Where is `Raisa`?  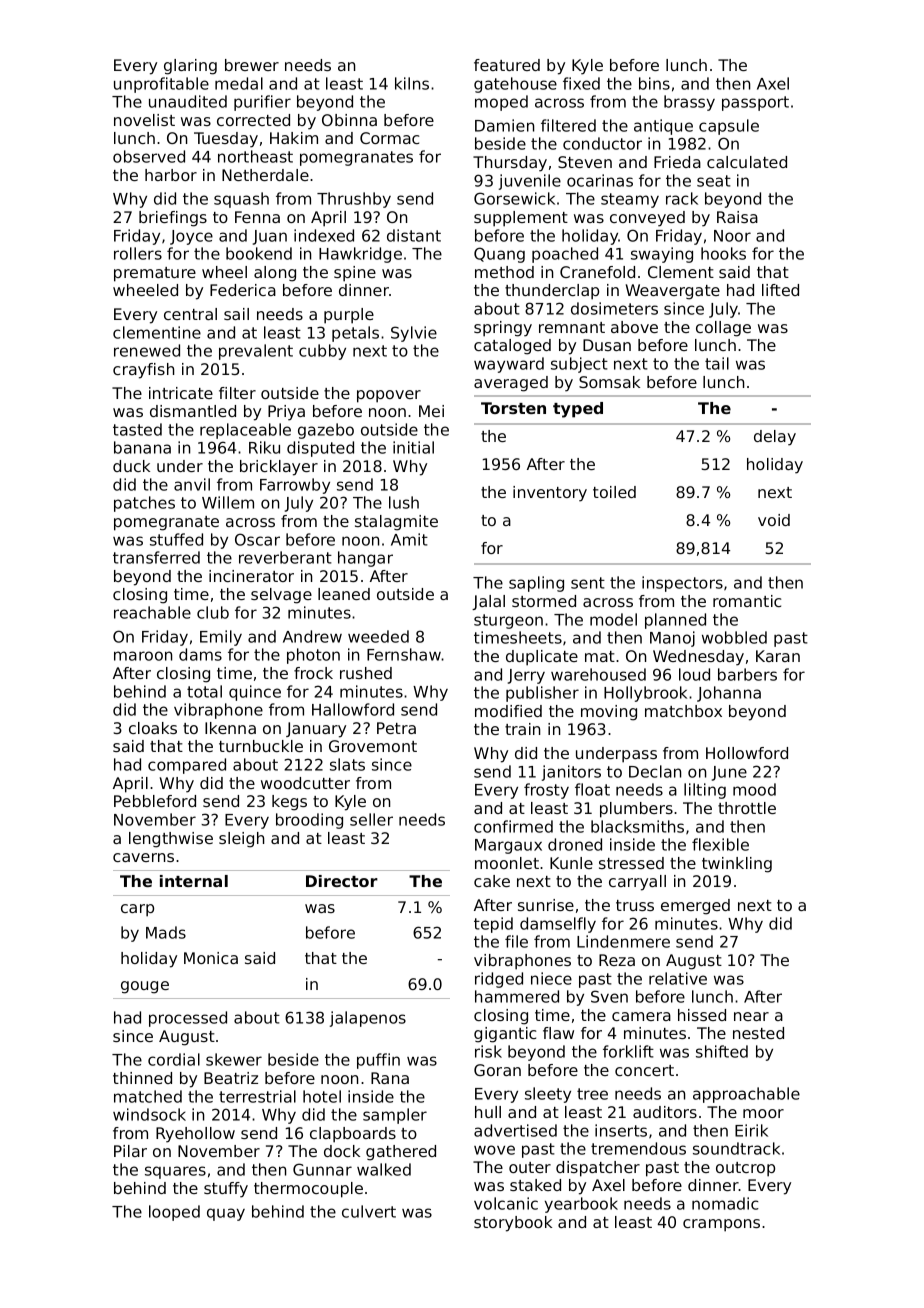 Raisa is located at coordinates (737, 217).
